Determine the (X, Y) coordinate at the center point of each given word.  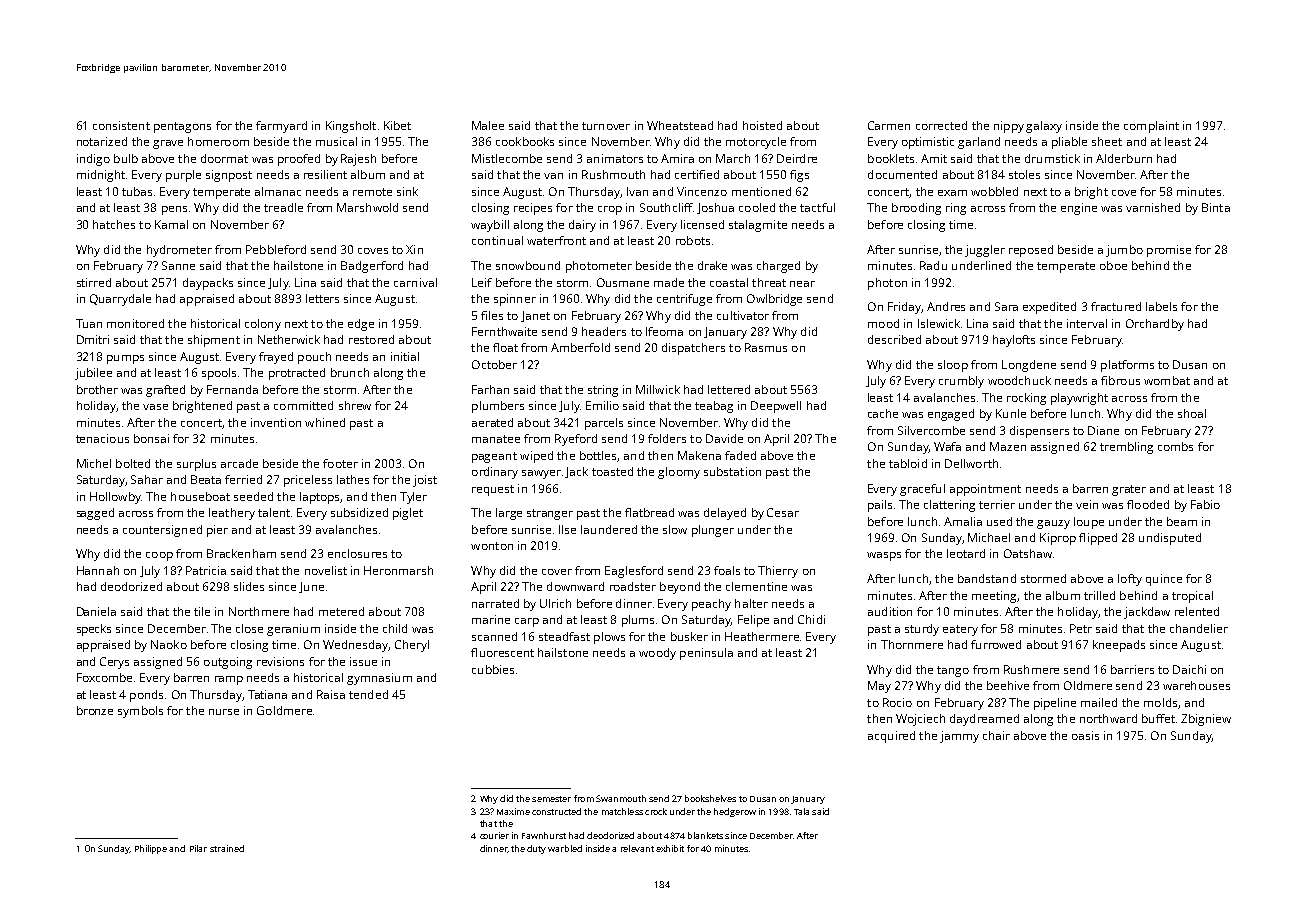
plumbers (498, 407)
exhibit (670, 848)
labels (1161, 306)
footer (340, 463)
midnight (101, 176)
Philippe (151, 849)
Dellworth (971, 463)
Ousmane (623, 282)
